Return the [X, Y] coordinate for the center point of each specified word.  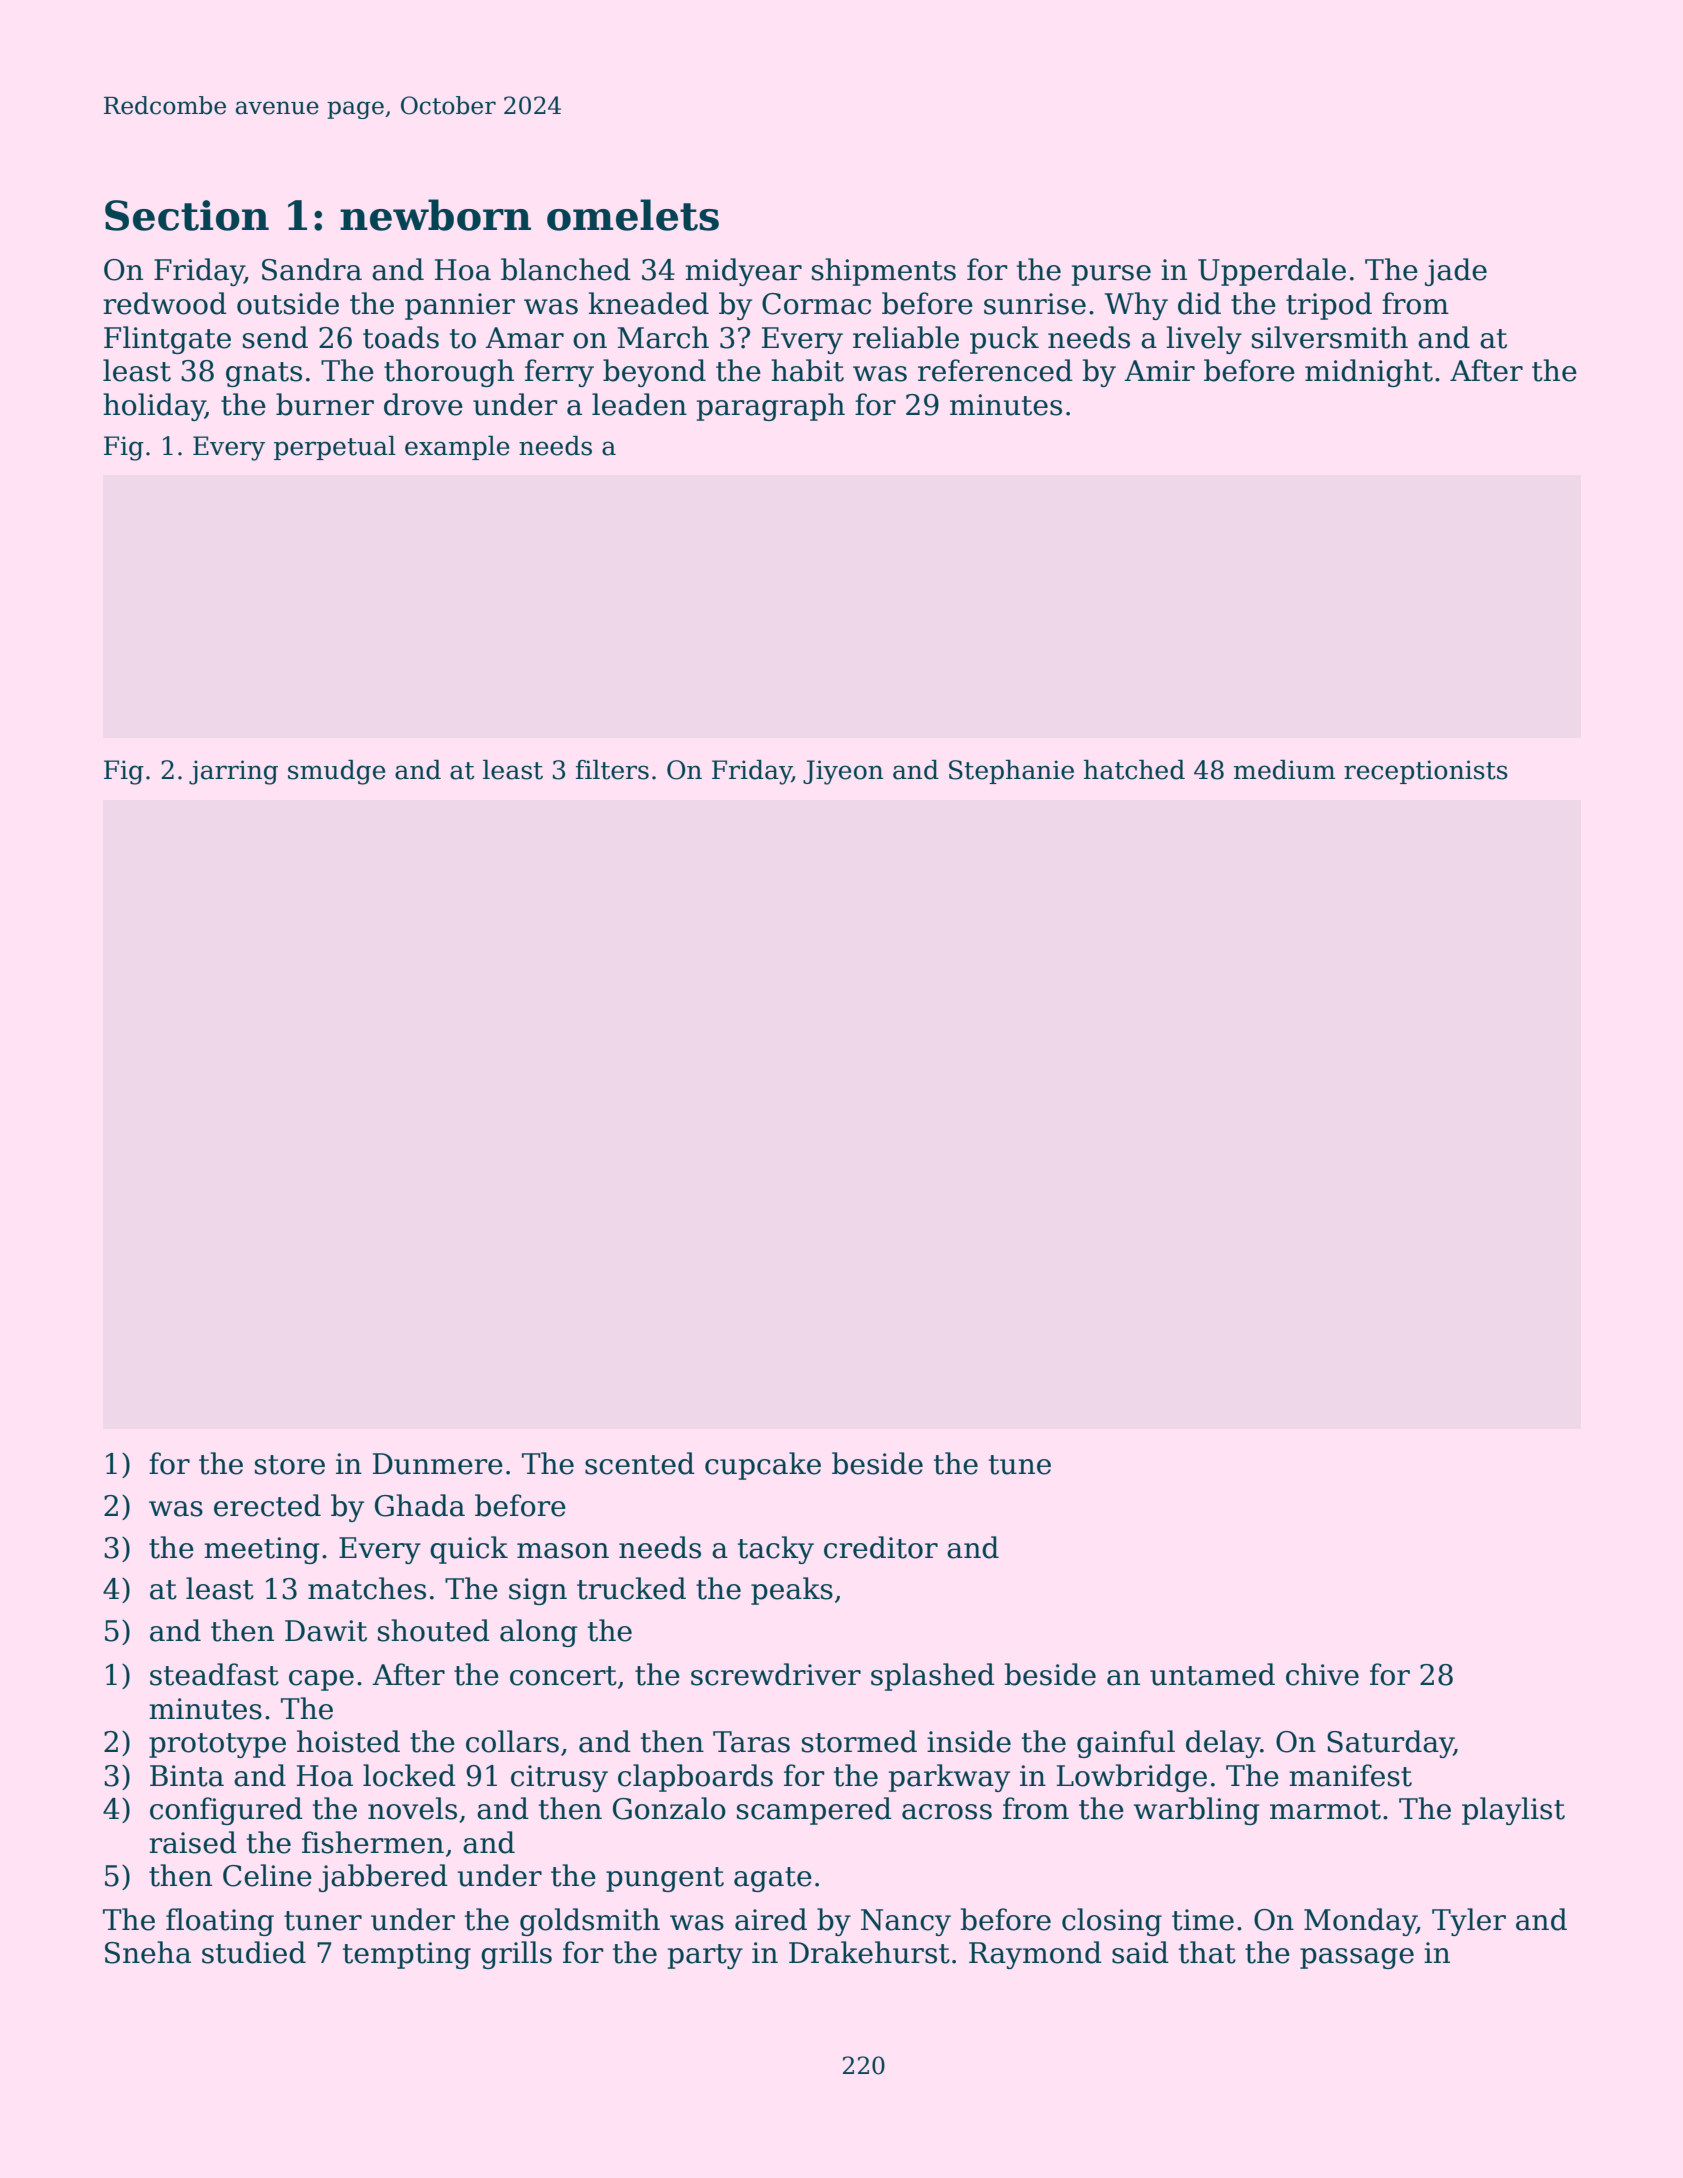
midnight [1369, 373]
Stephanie [1011, 772]
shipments [884, 272]
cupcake [763, 1466]
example [457, 448]
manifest [1350, 1775]
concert [563, 1676]
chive [1322, 1674]
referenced [995, 370]
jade [1456, 272]
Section [187, 215]
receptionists [1426, 772]
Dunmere [438, 1464]
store [290, 1465]
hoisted [348, 1741]
